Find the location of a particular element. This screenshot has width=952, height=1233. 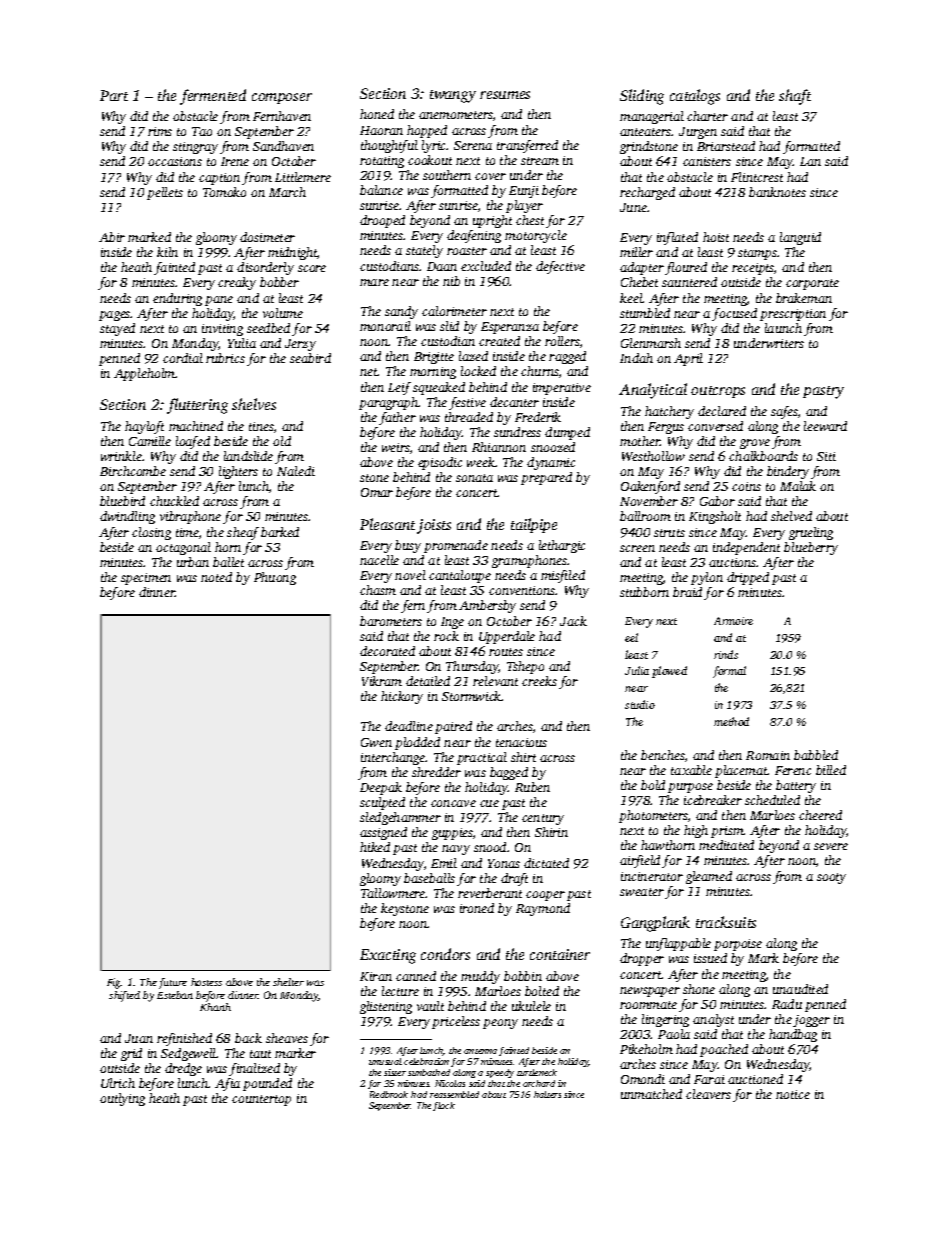

hostess is located at coordinates (206, 982).
